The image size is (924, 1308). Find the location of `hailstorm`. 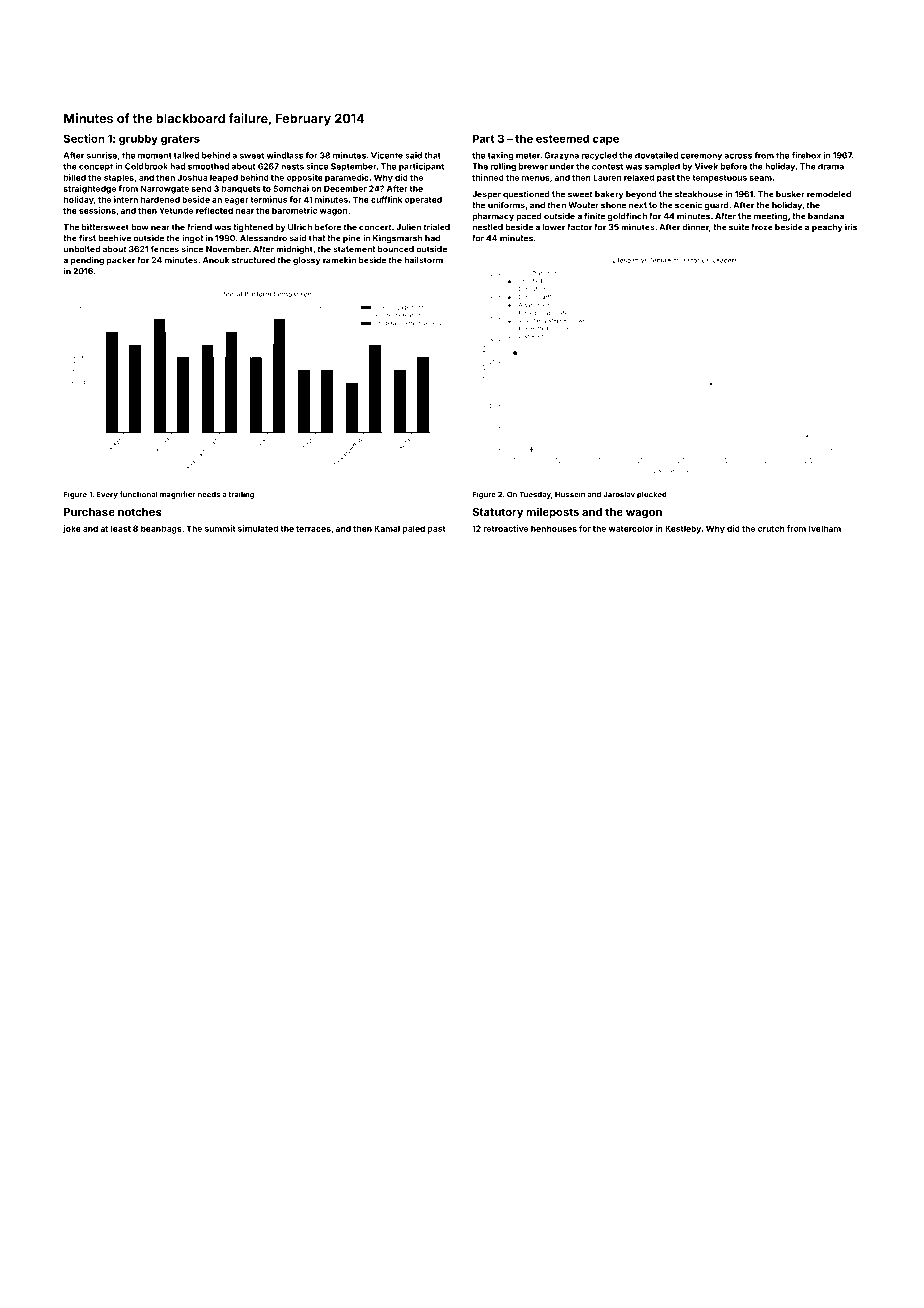

hailstorm is located at coordinates (423, 260).
